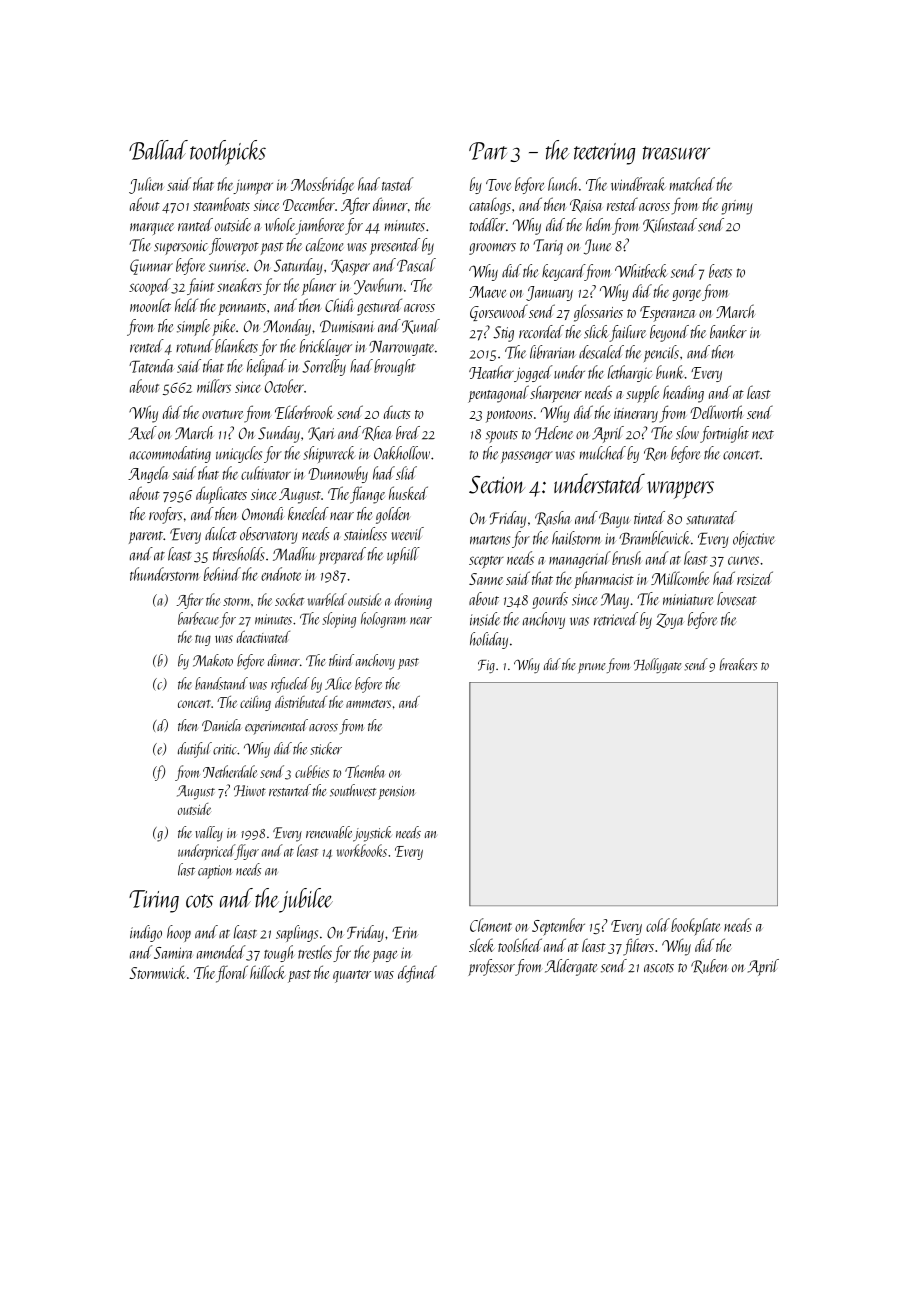  What do you see at coordinates (558, 927) in the screenshot?
I see `September` at bounding box center [558, 927].
